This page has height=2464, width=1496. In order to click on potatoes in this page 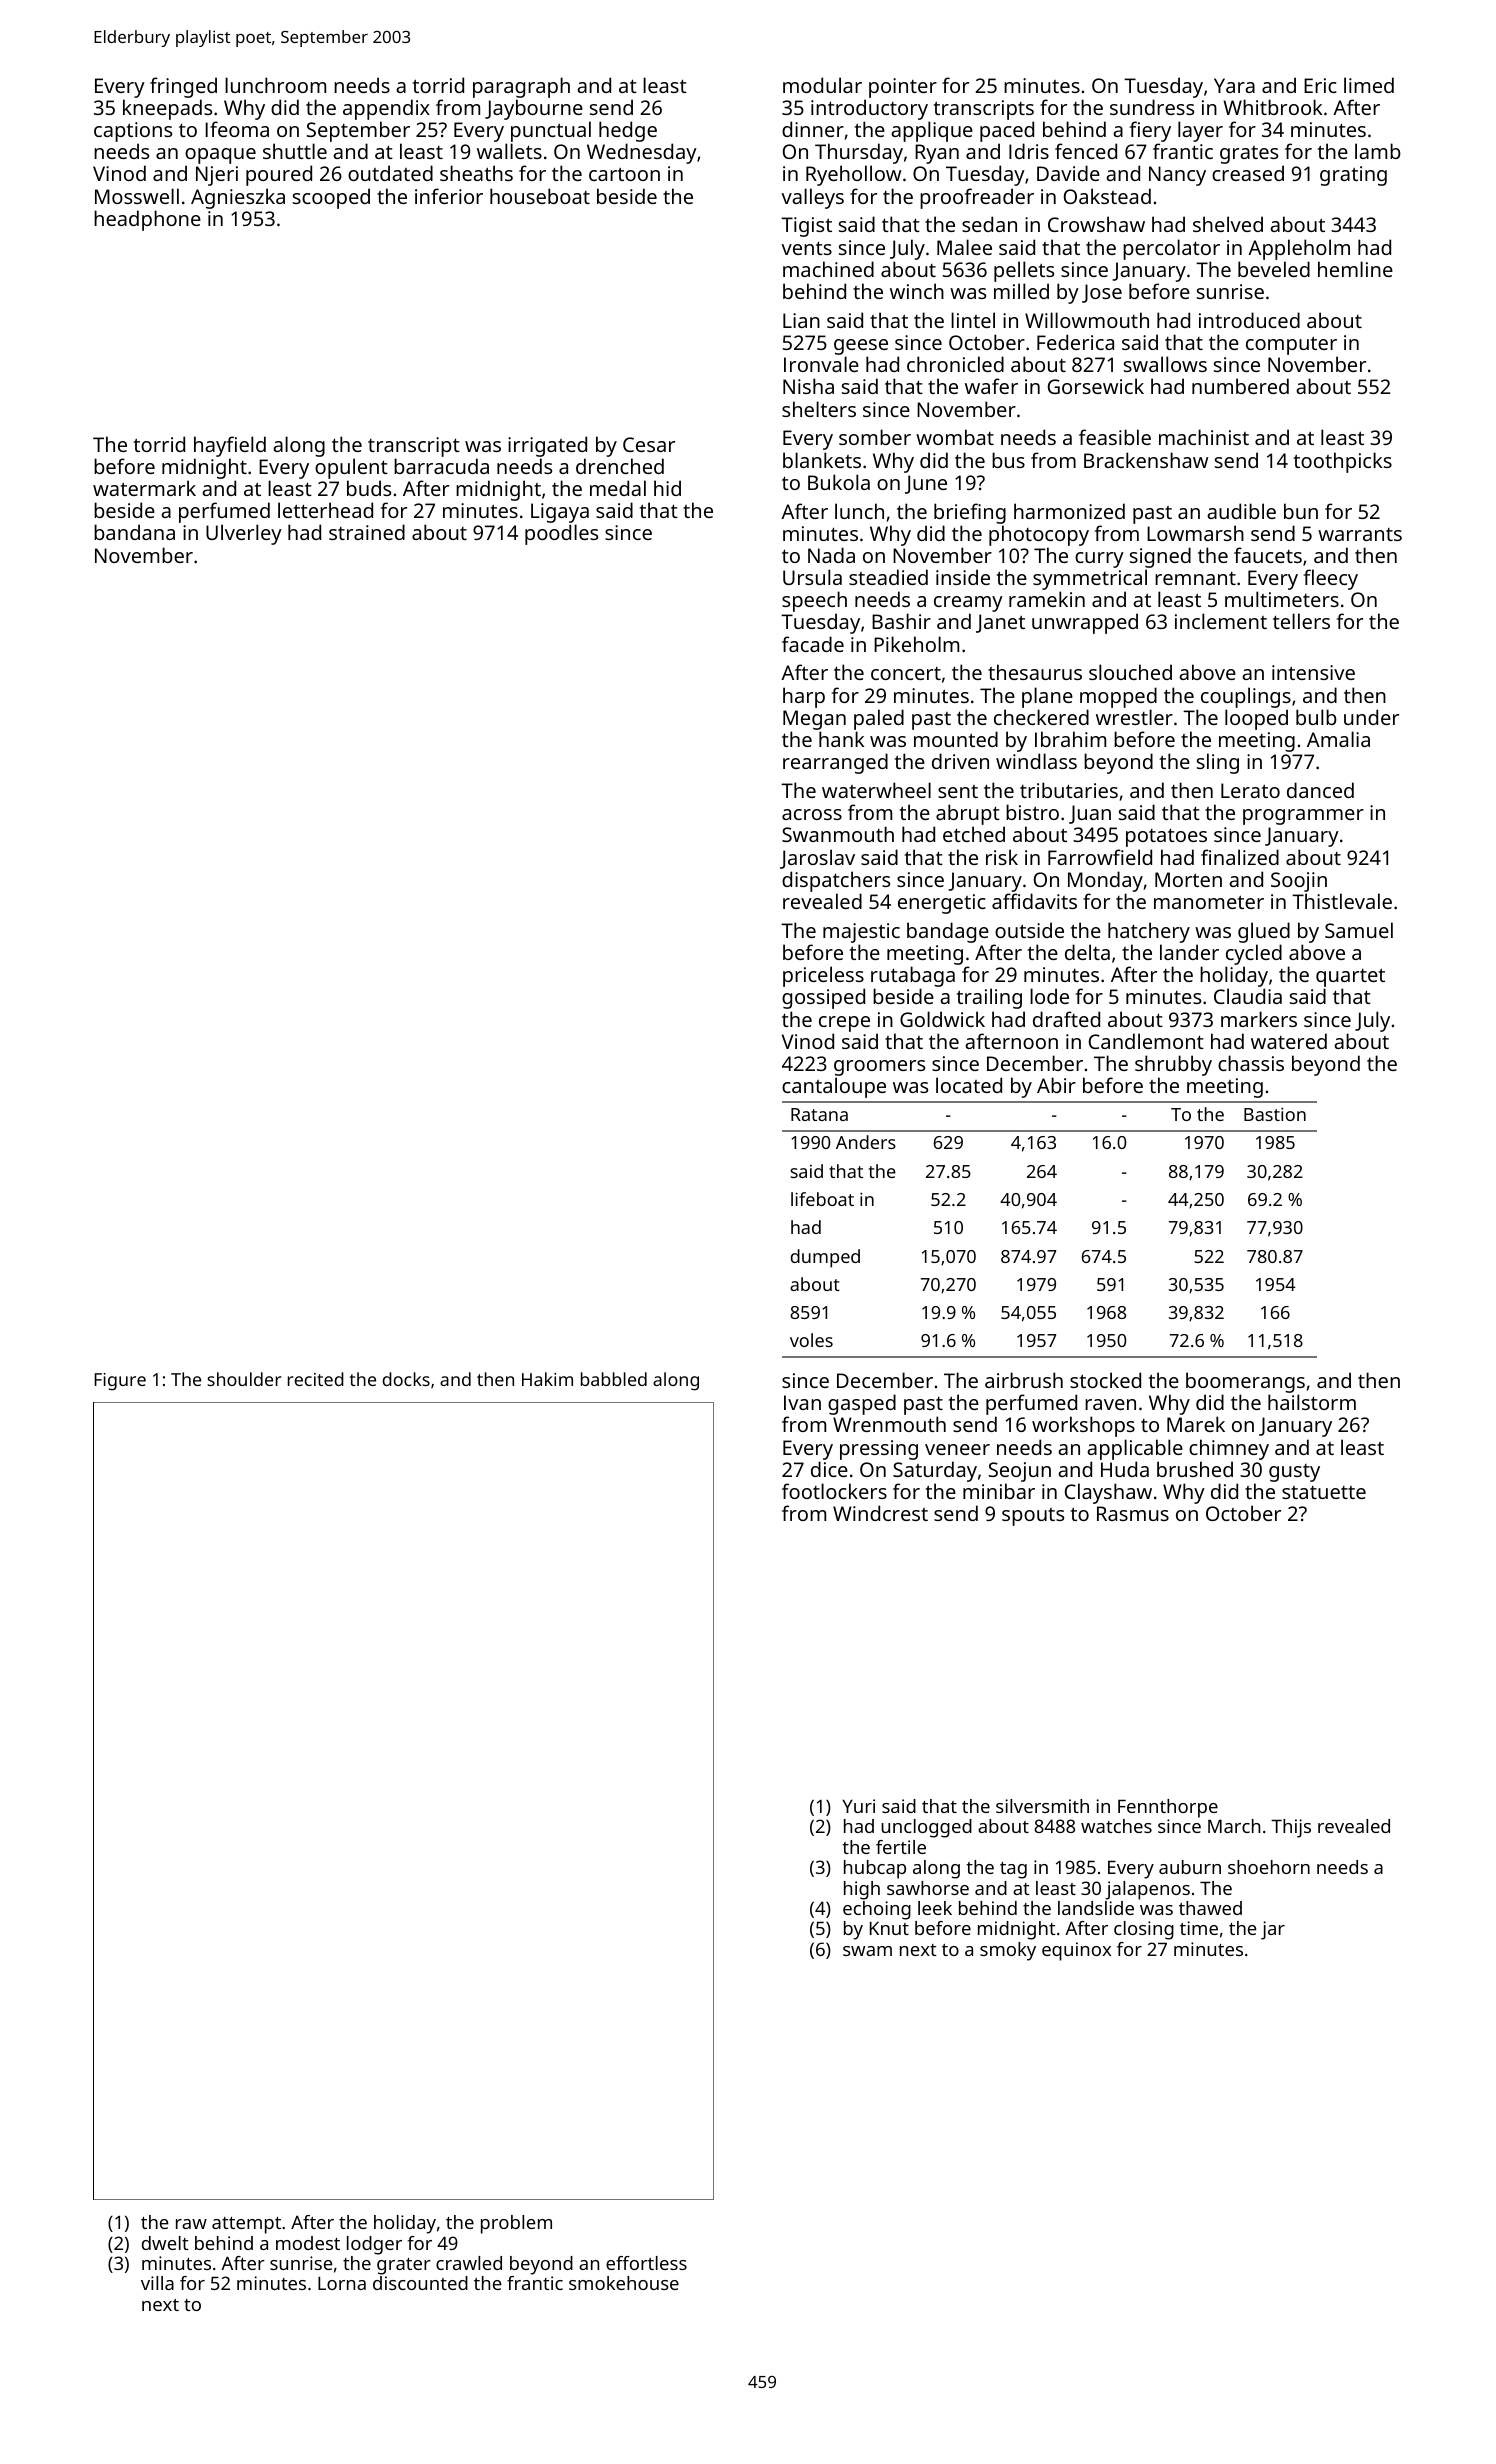, I will do `click(1166, 837)`.
